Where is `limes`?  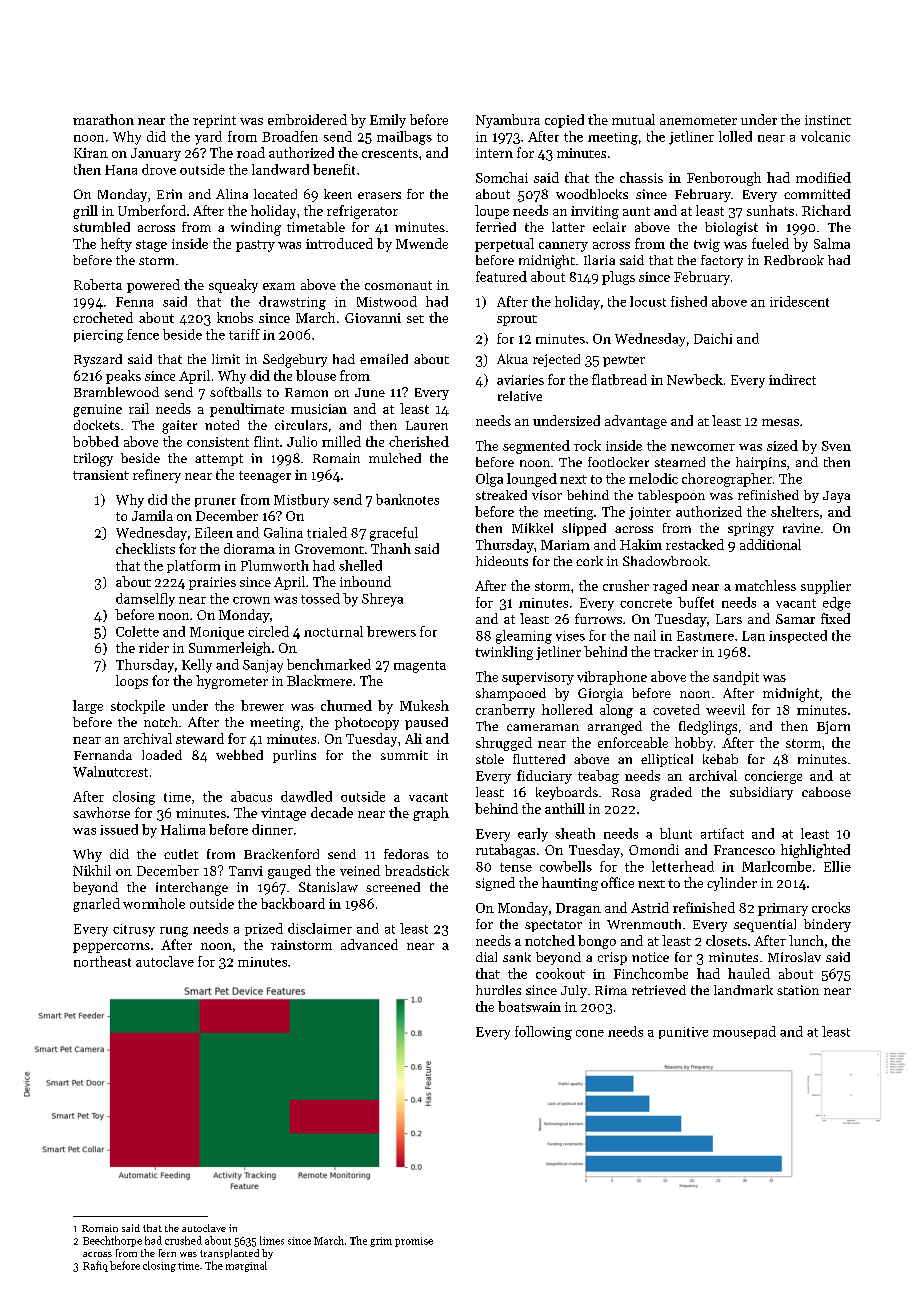
limes is located at coordinates (272, 1240).
